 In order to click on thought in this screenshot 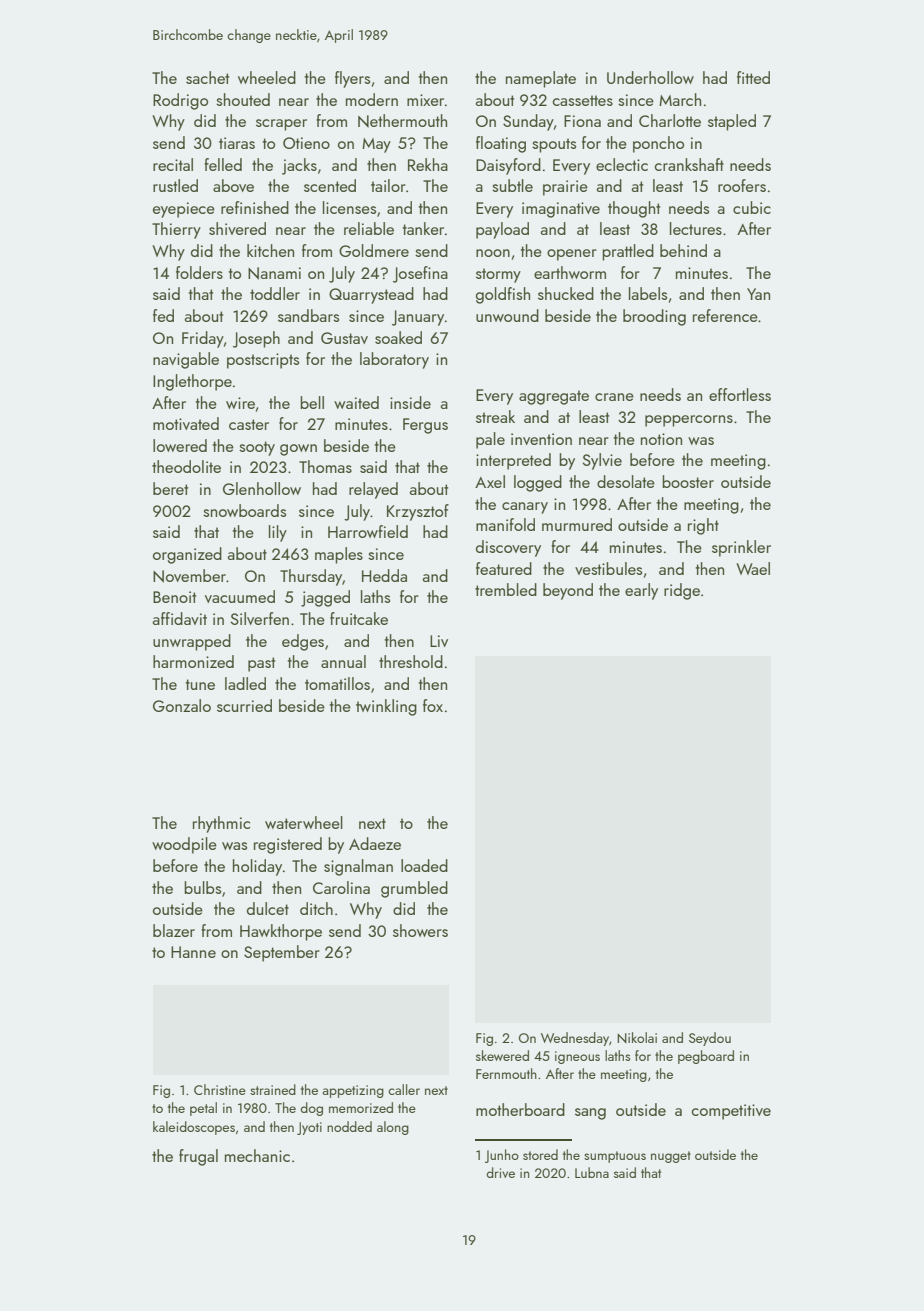, I will do `click(634, 209)`.
